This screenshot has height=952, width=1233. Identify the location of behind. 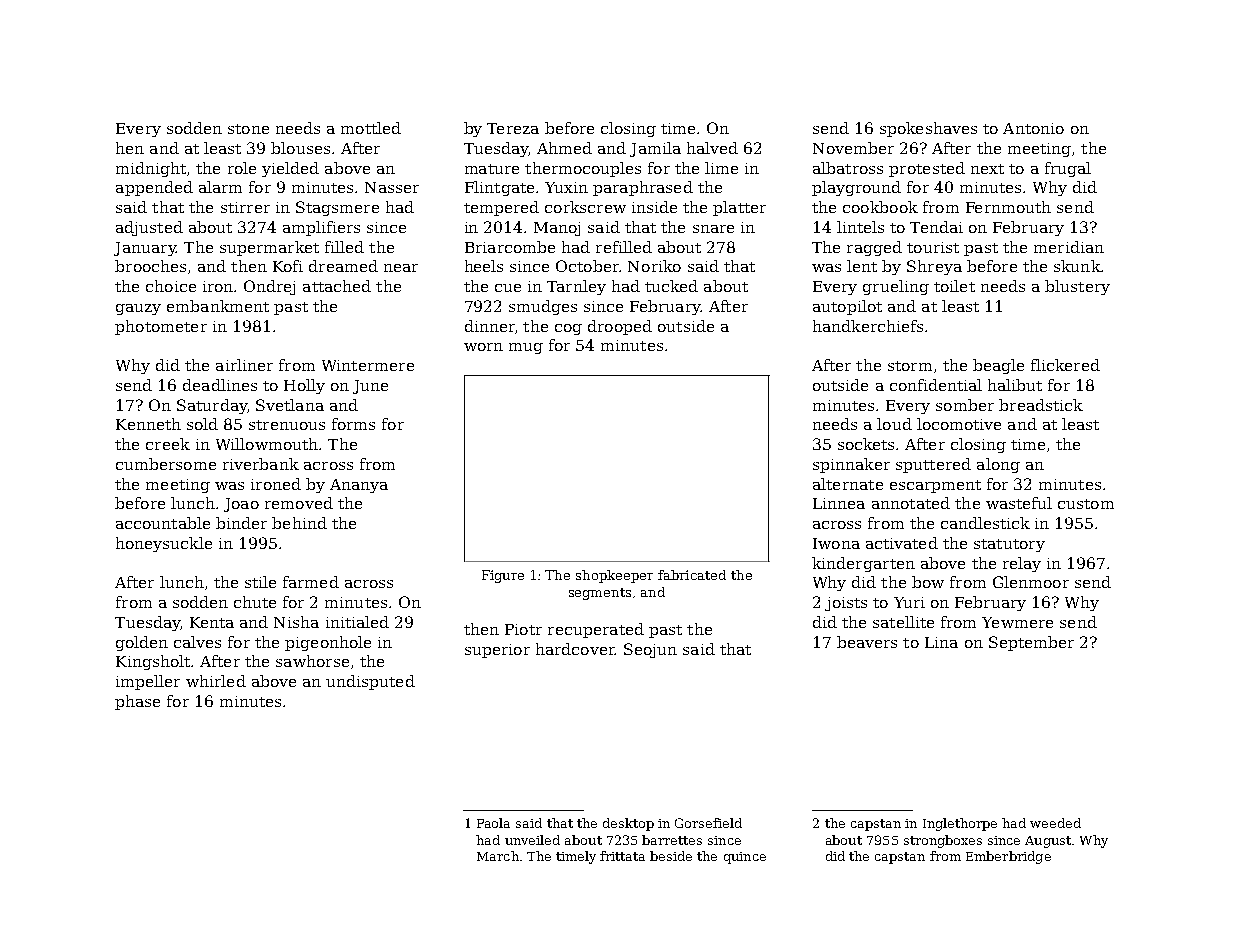
(299, 523).
